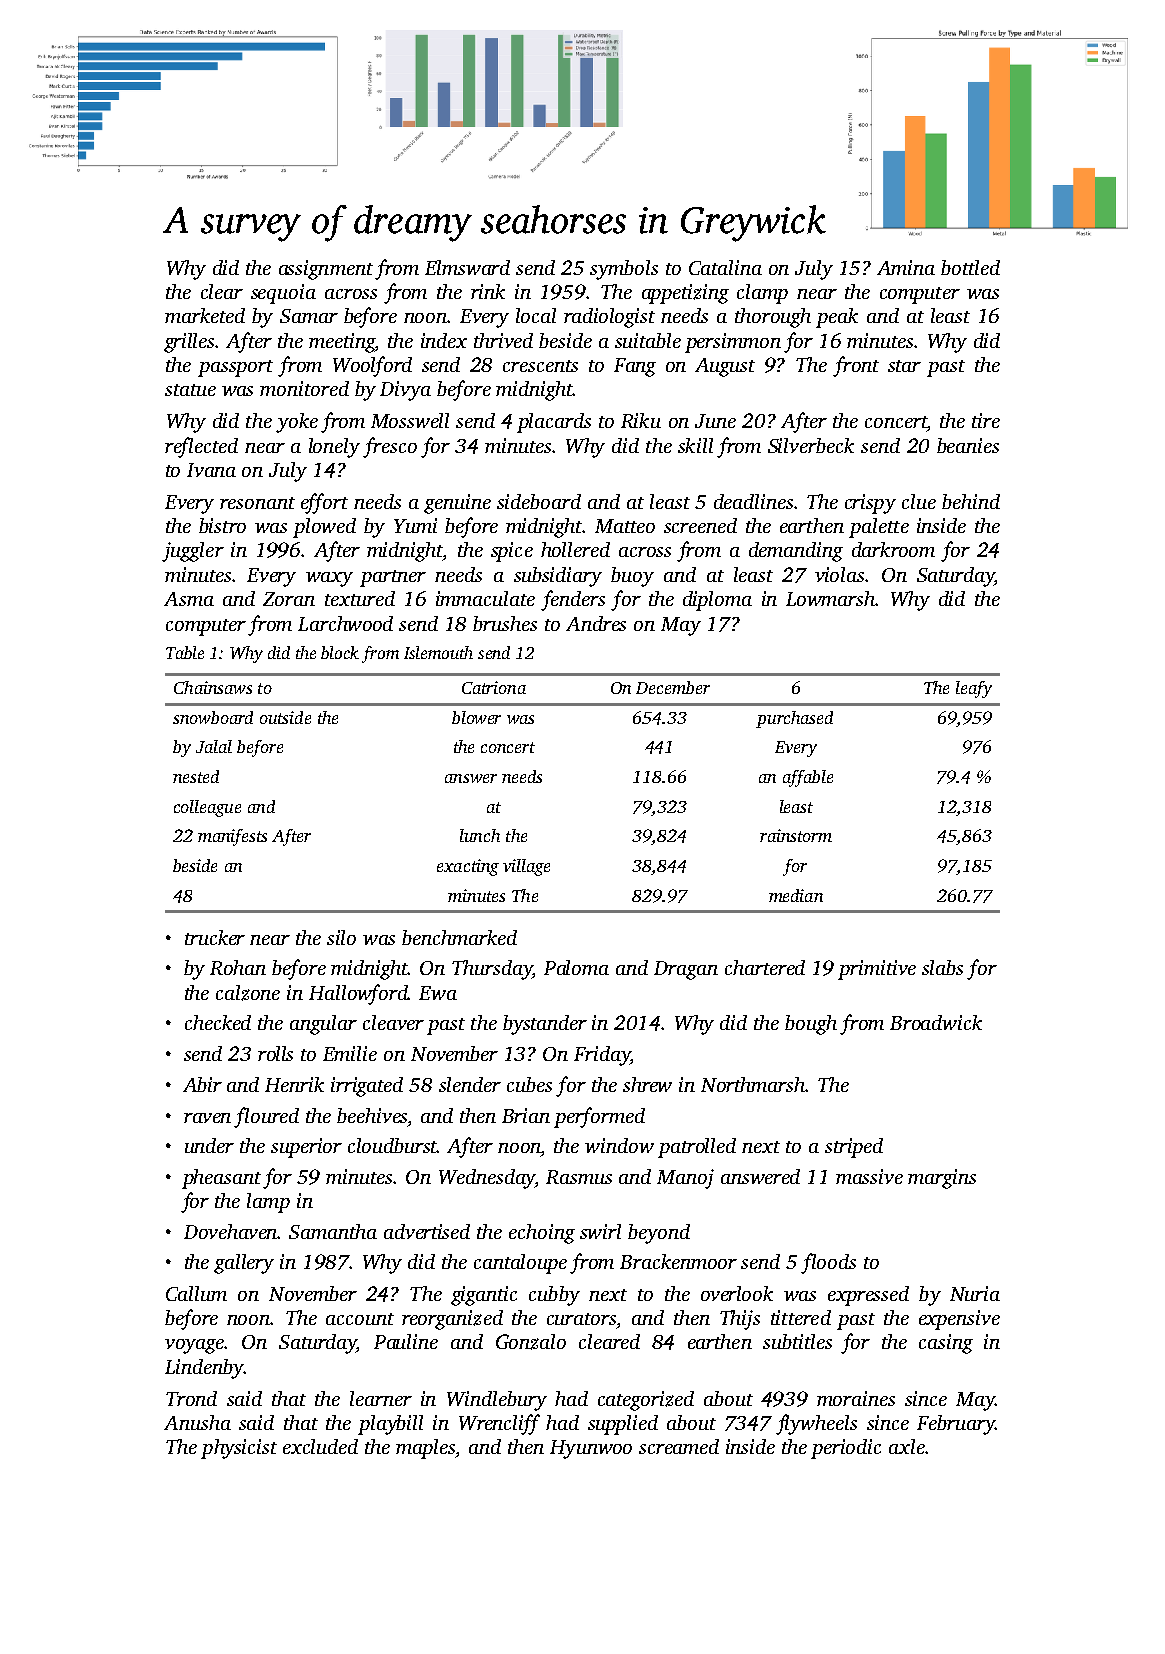 The image size is (1165, 1654). Describe the element at coordinates (591, 1449) in the document. I see `Hyunwoo` at that location.
